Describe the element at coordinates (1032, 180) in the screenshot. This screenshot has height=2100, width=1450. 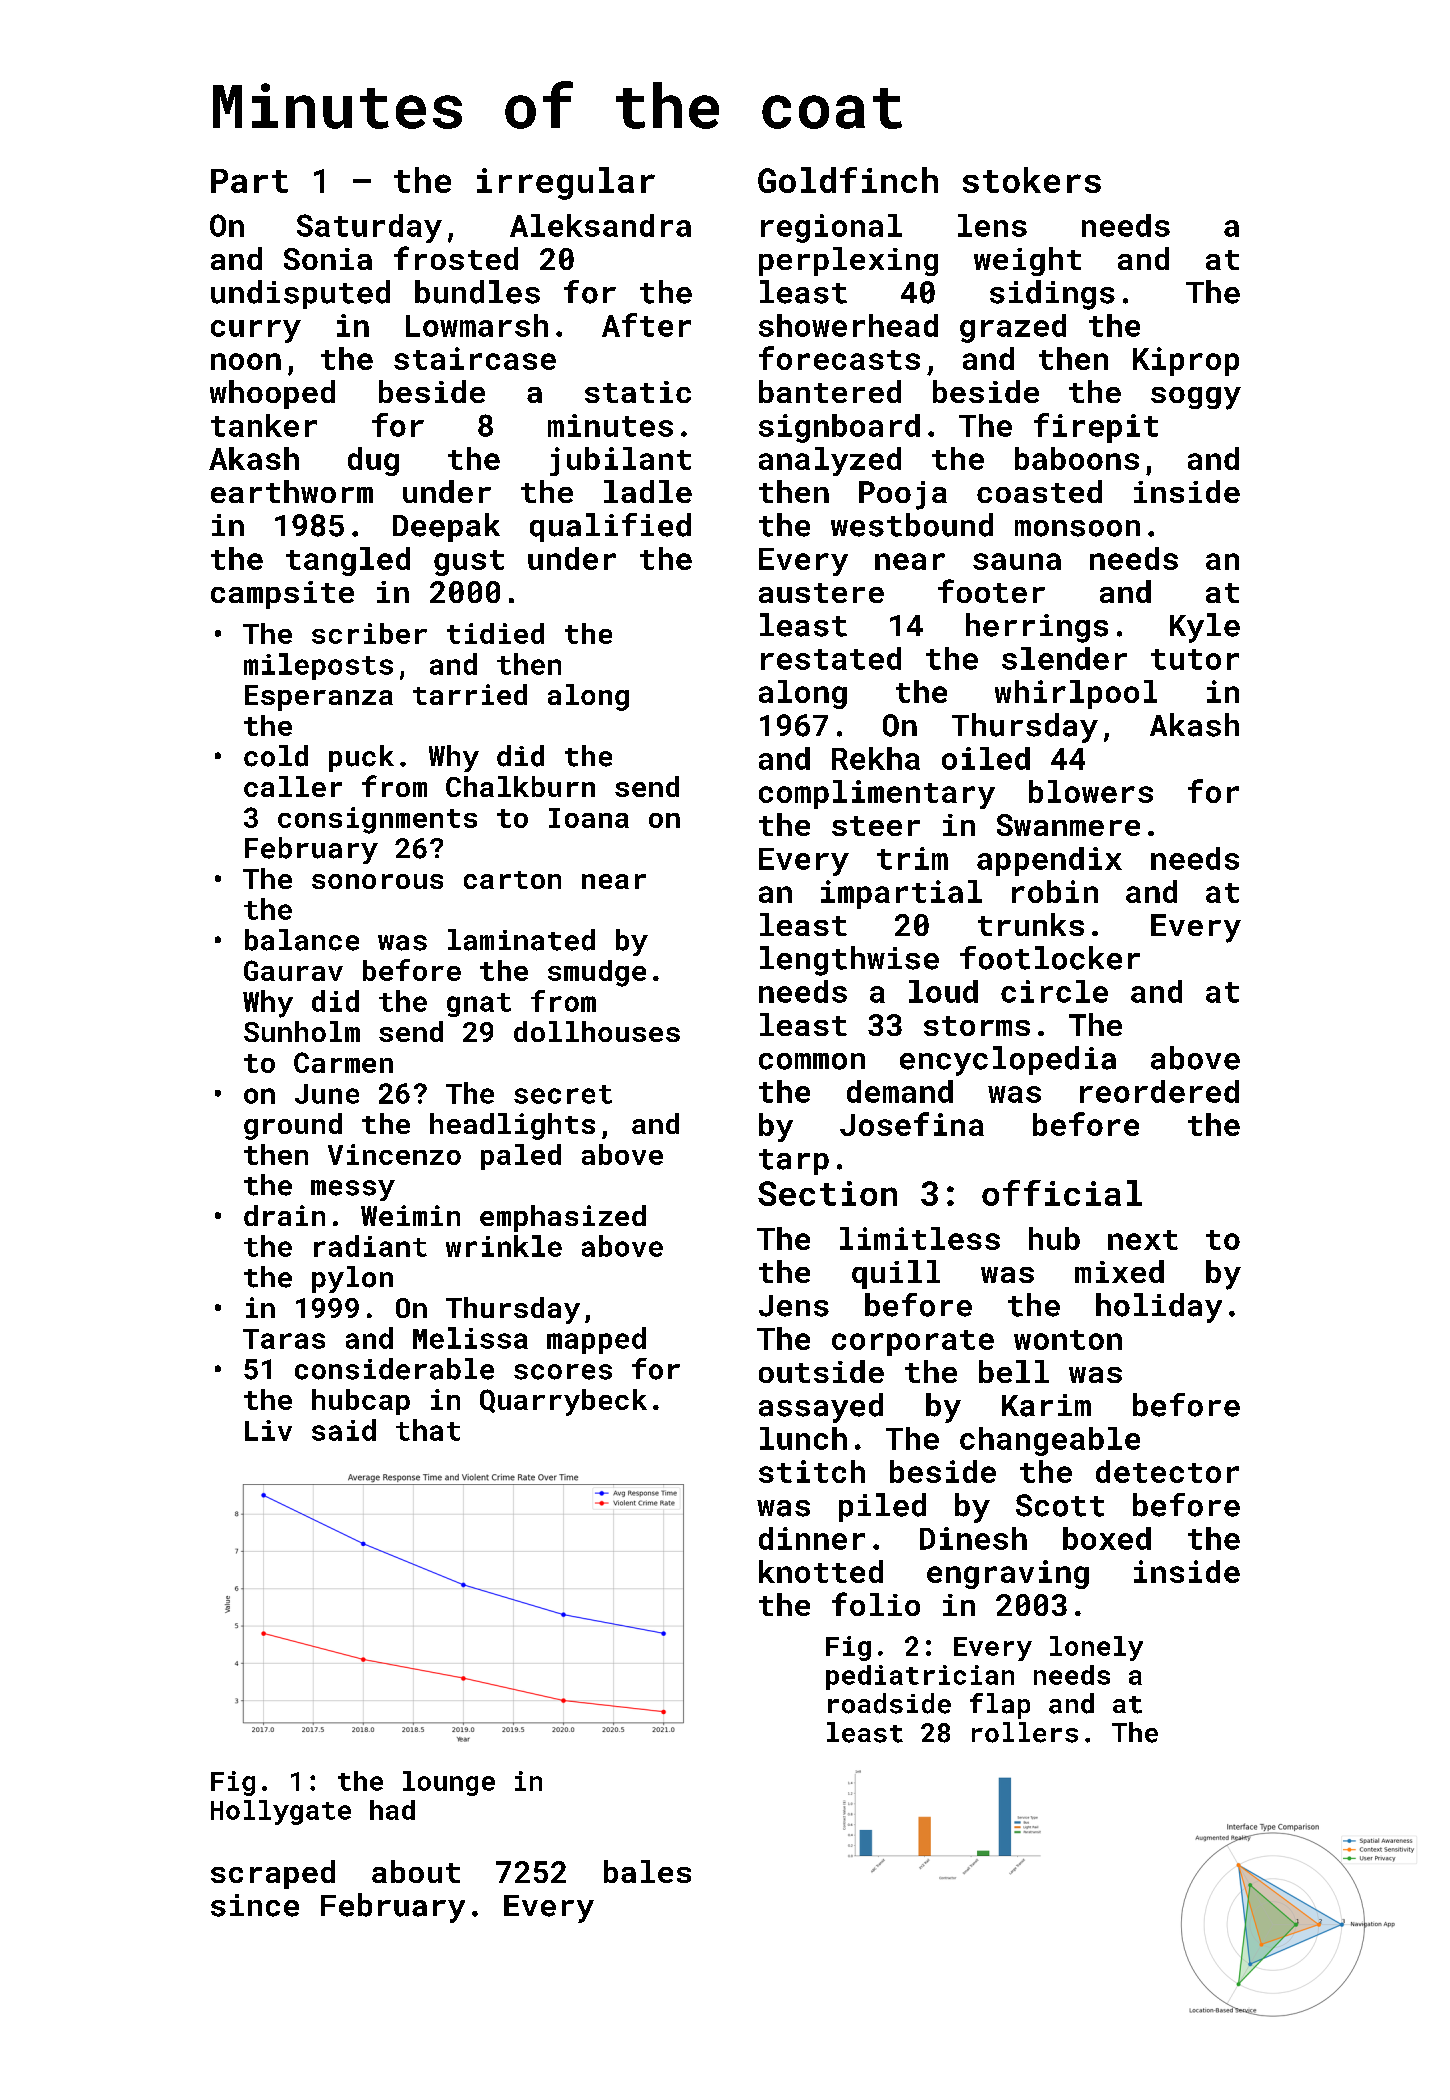
I see `stokers` at that location.
